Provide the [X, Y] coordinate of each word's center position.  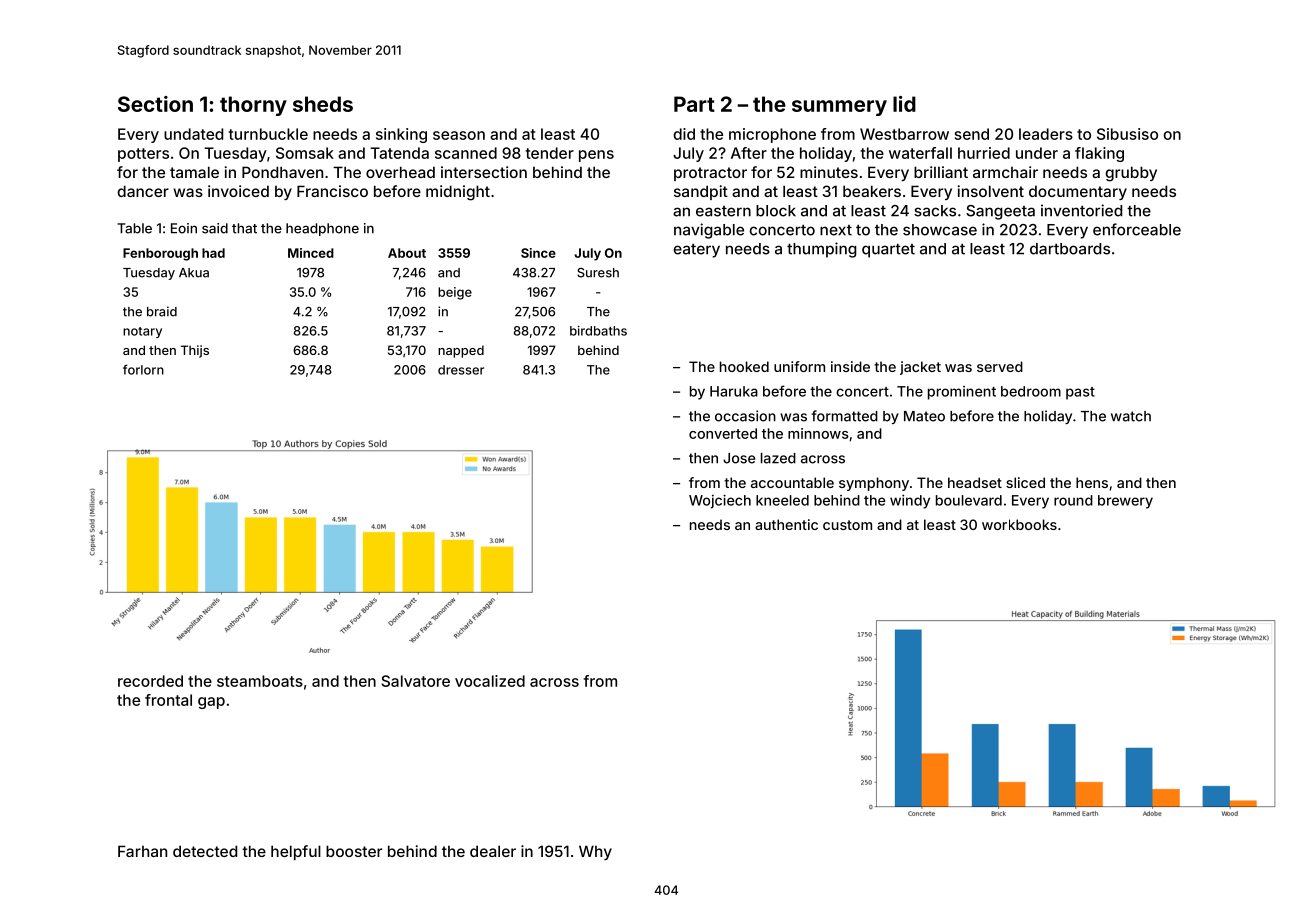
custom [847, 525]
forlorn [143, 369]
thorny [253, 106]
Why [595, 852]
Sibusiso [1127, 134]
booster [354, 851]
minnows [818, 433]
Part [694, 104]
